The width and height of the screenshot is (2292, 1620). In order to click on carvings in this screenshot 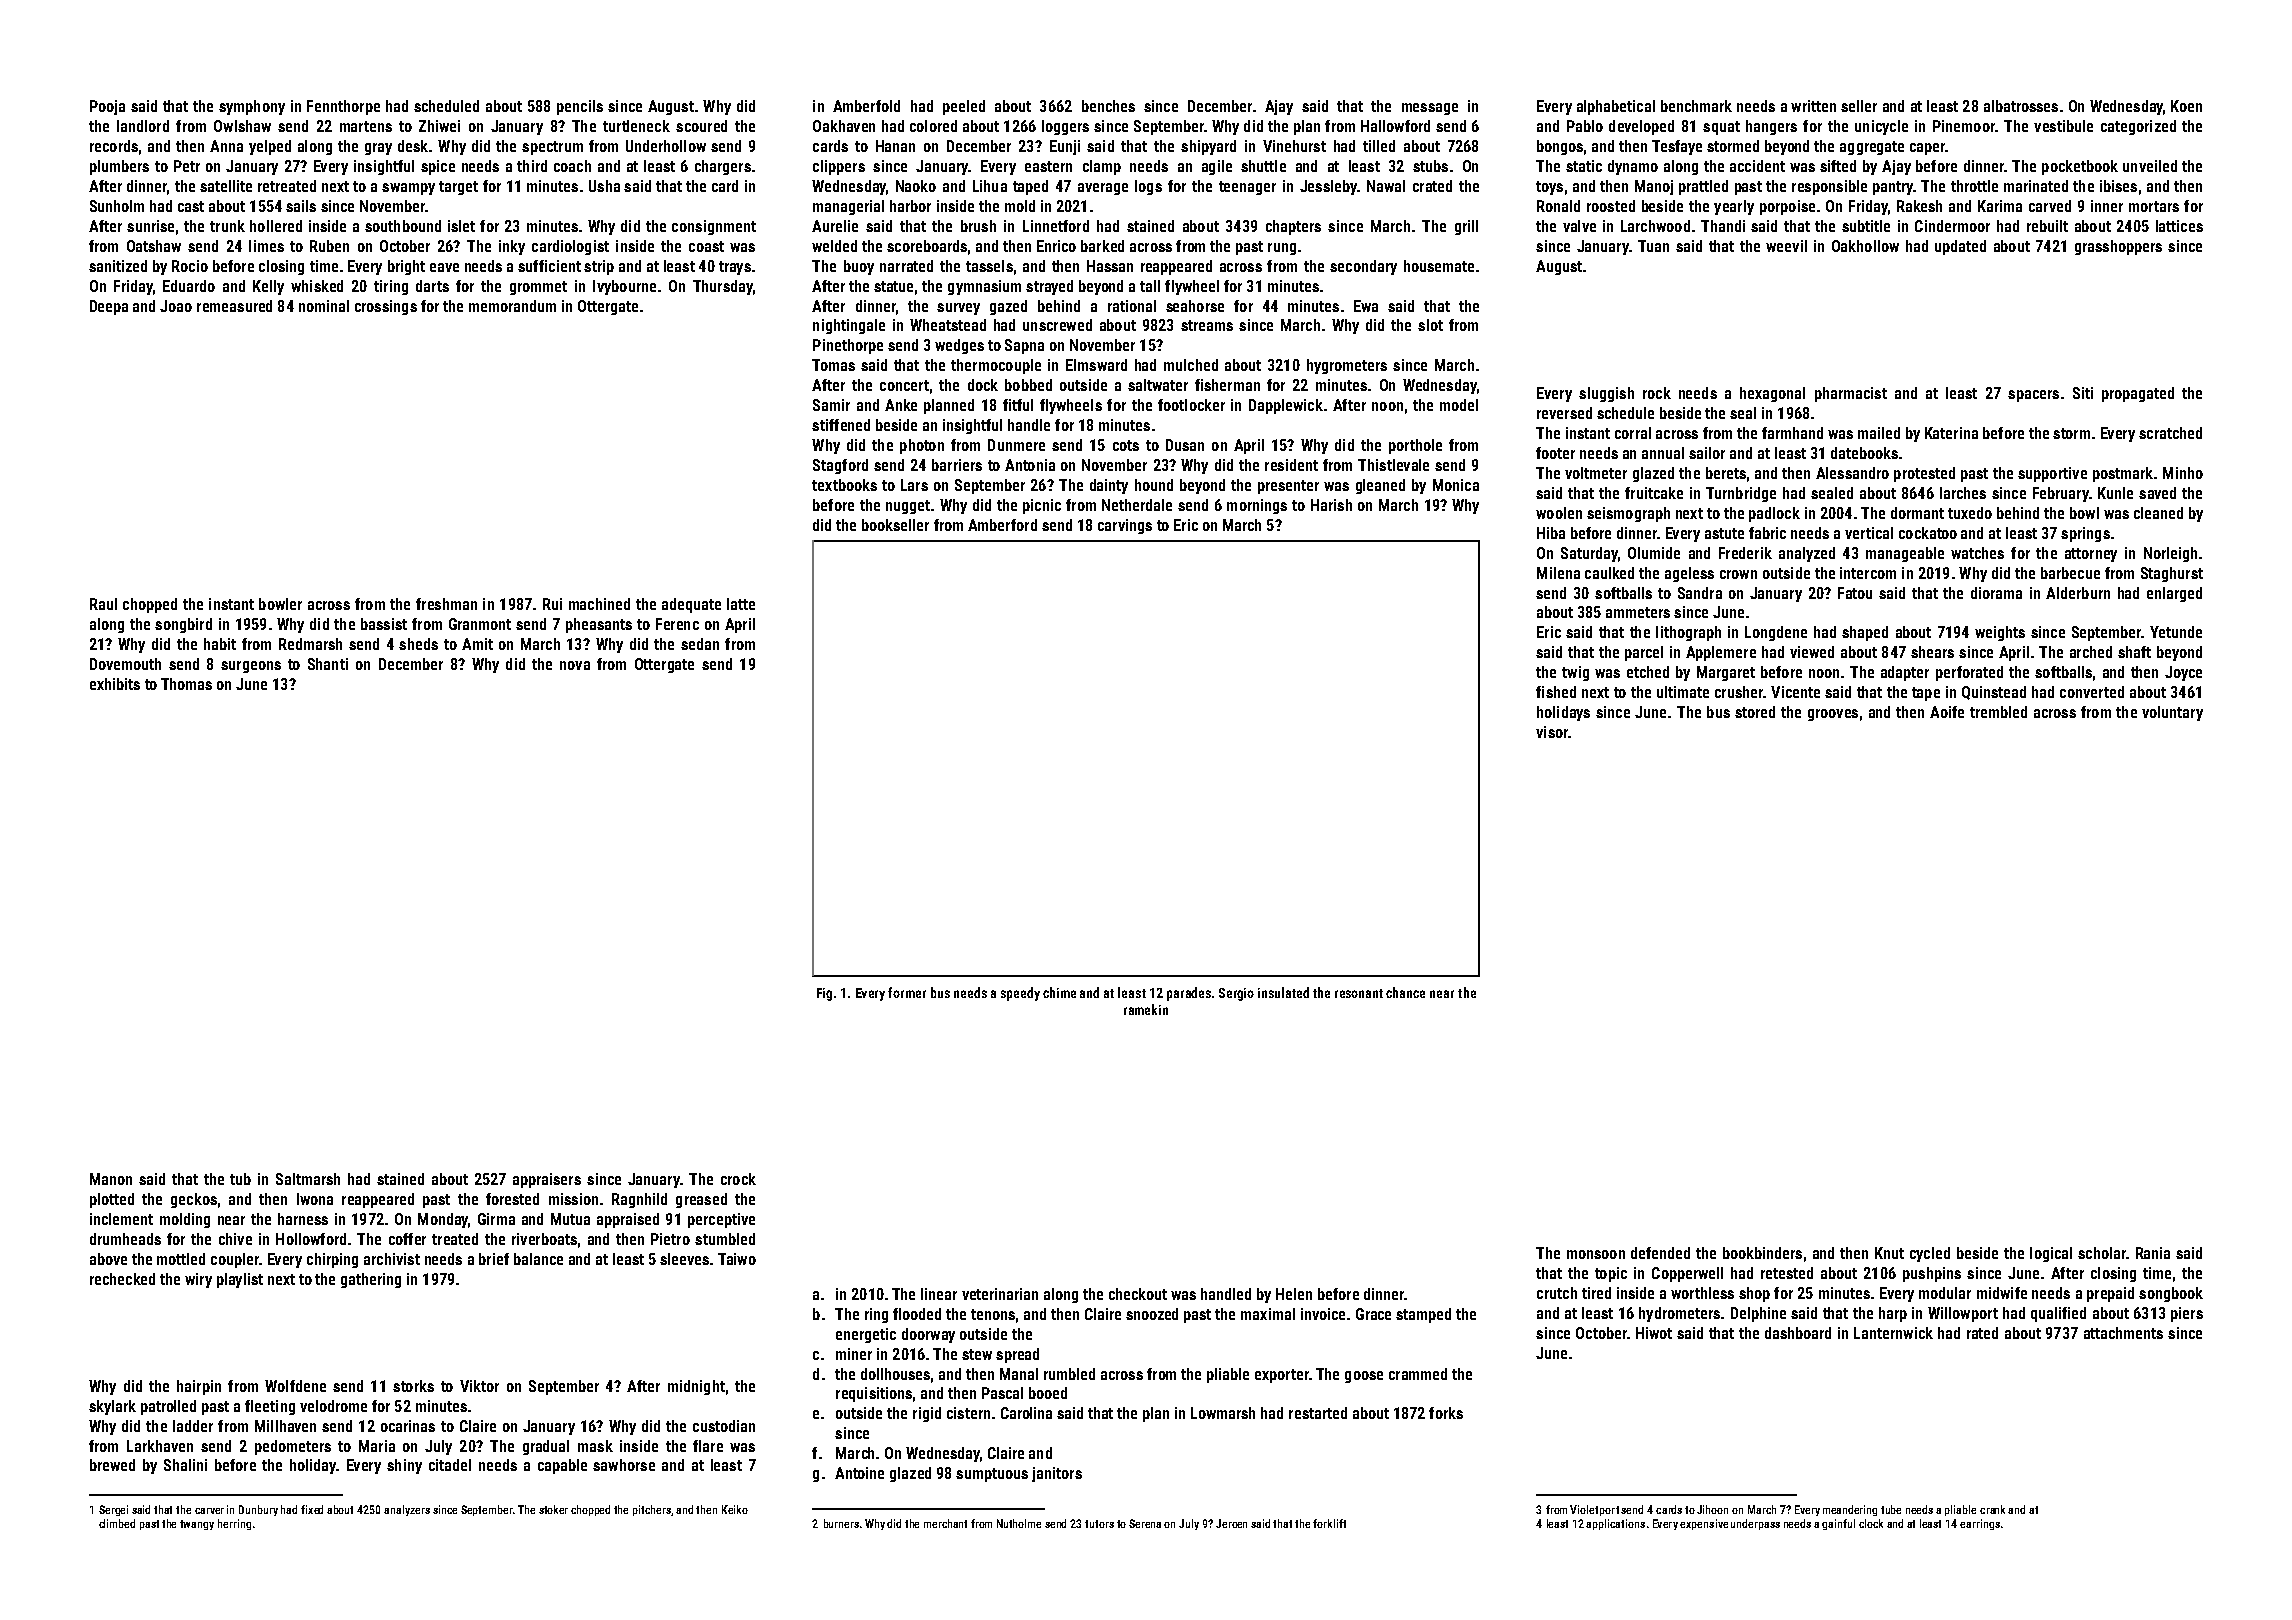, I will do `click(1125, 526)`.
